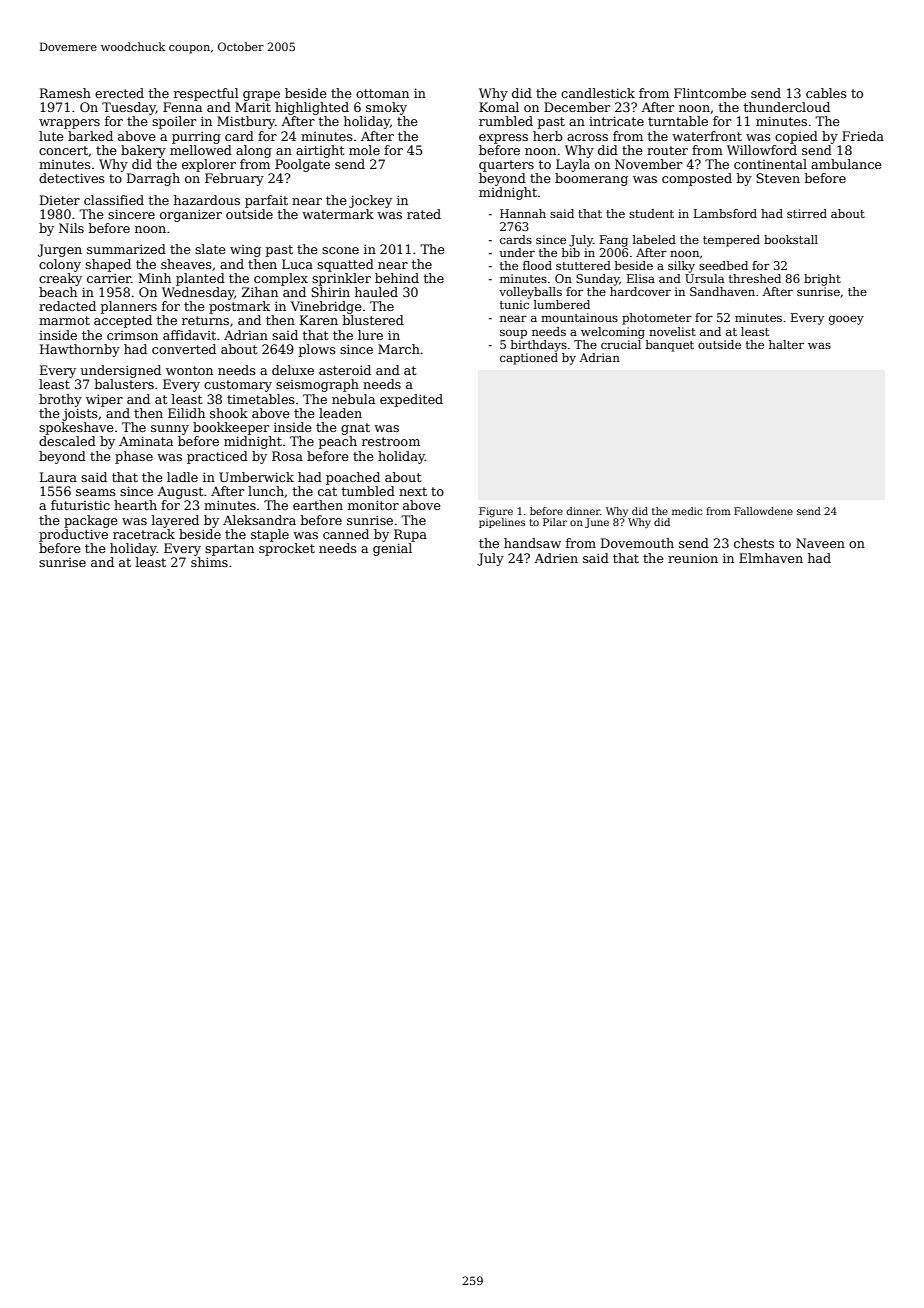 The height and width of the screenshot is (1308, 924). I want to click on cables, so click(826, 93).
